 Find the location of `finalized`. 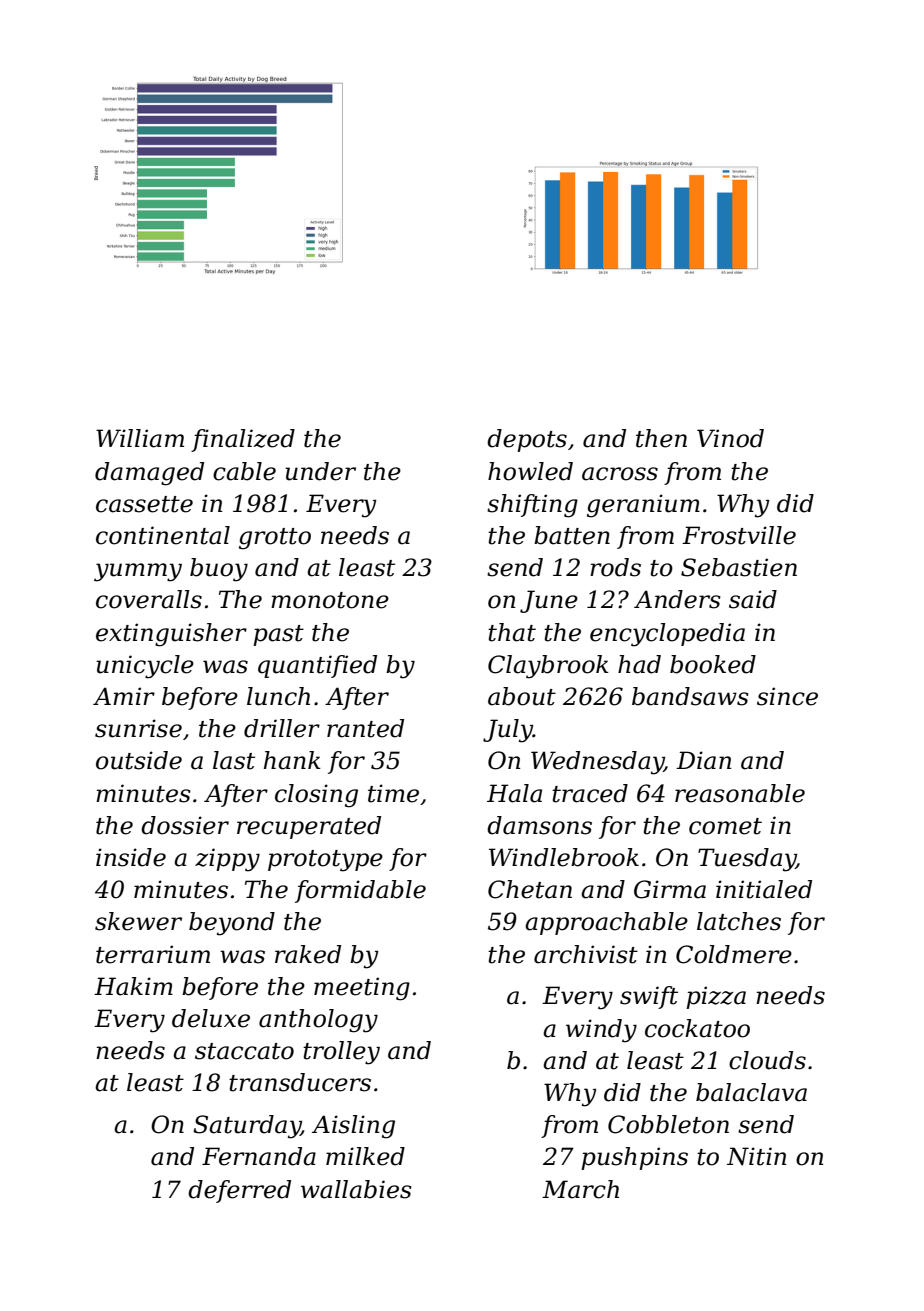

finalized is located at coordinates (243, 440).
